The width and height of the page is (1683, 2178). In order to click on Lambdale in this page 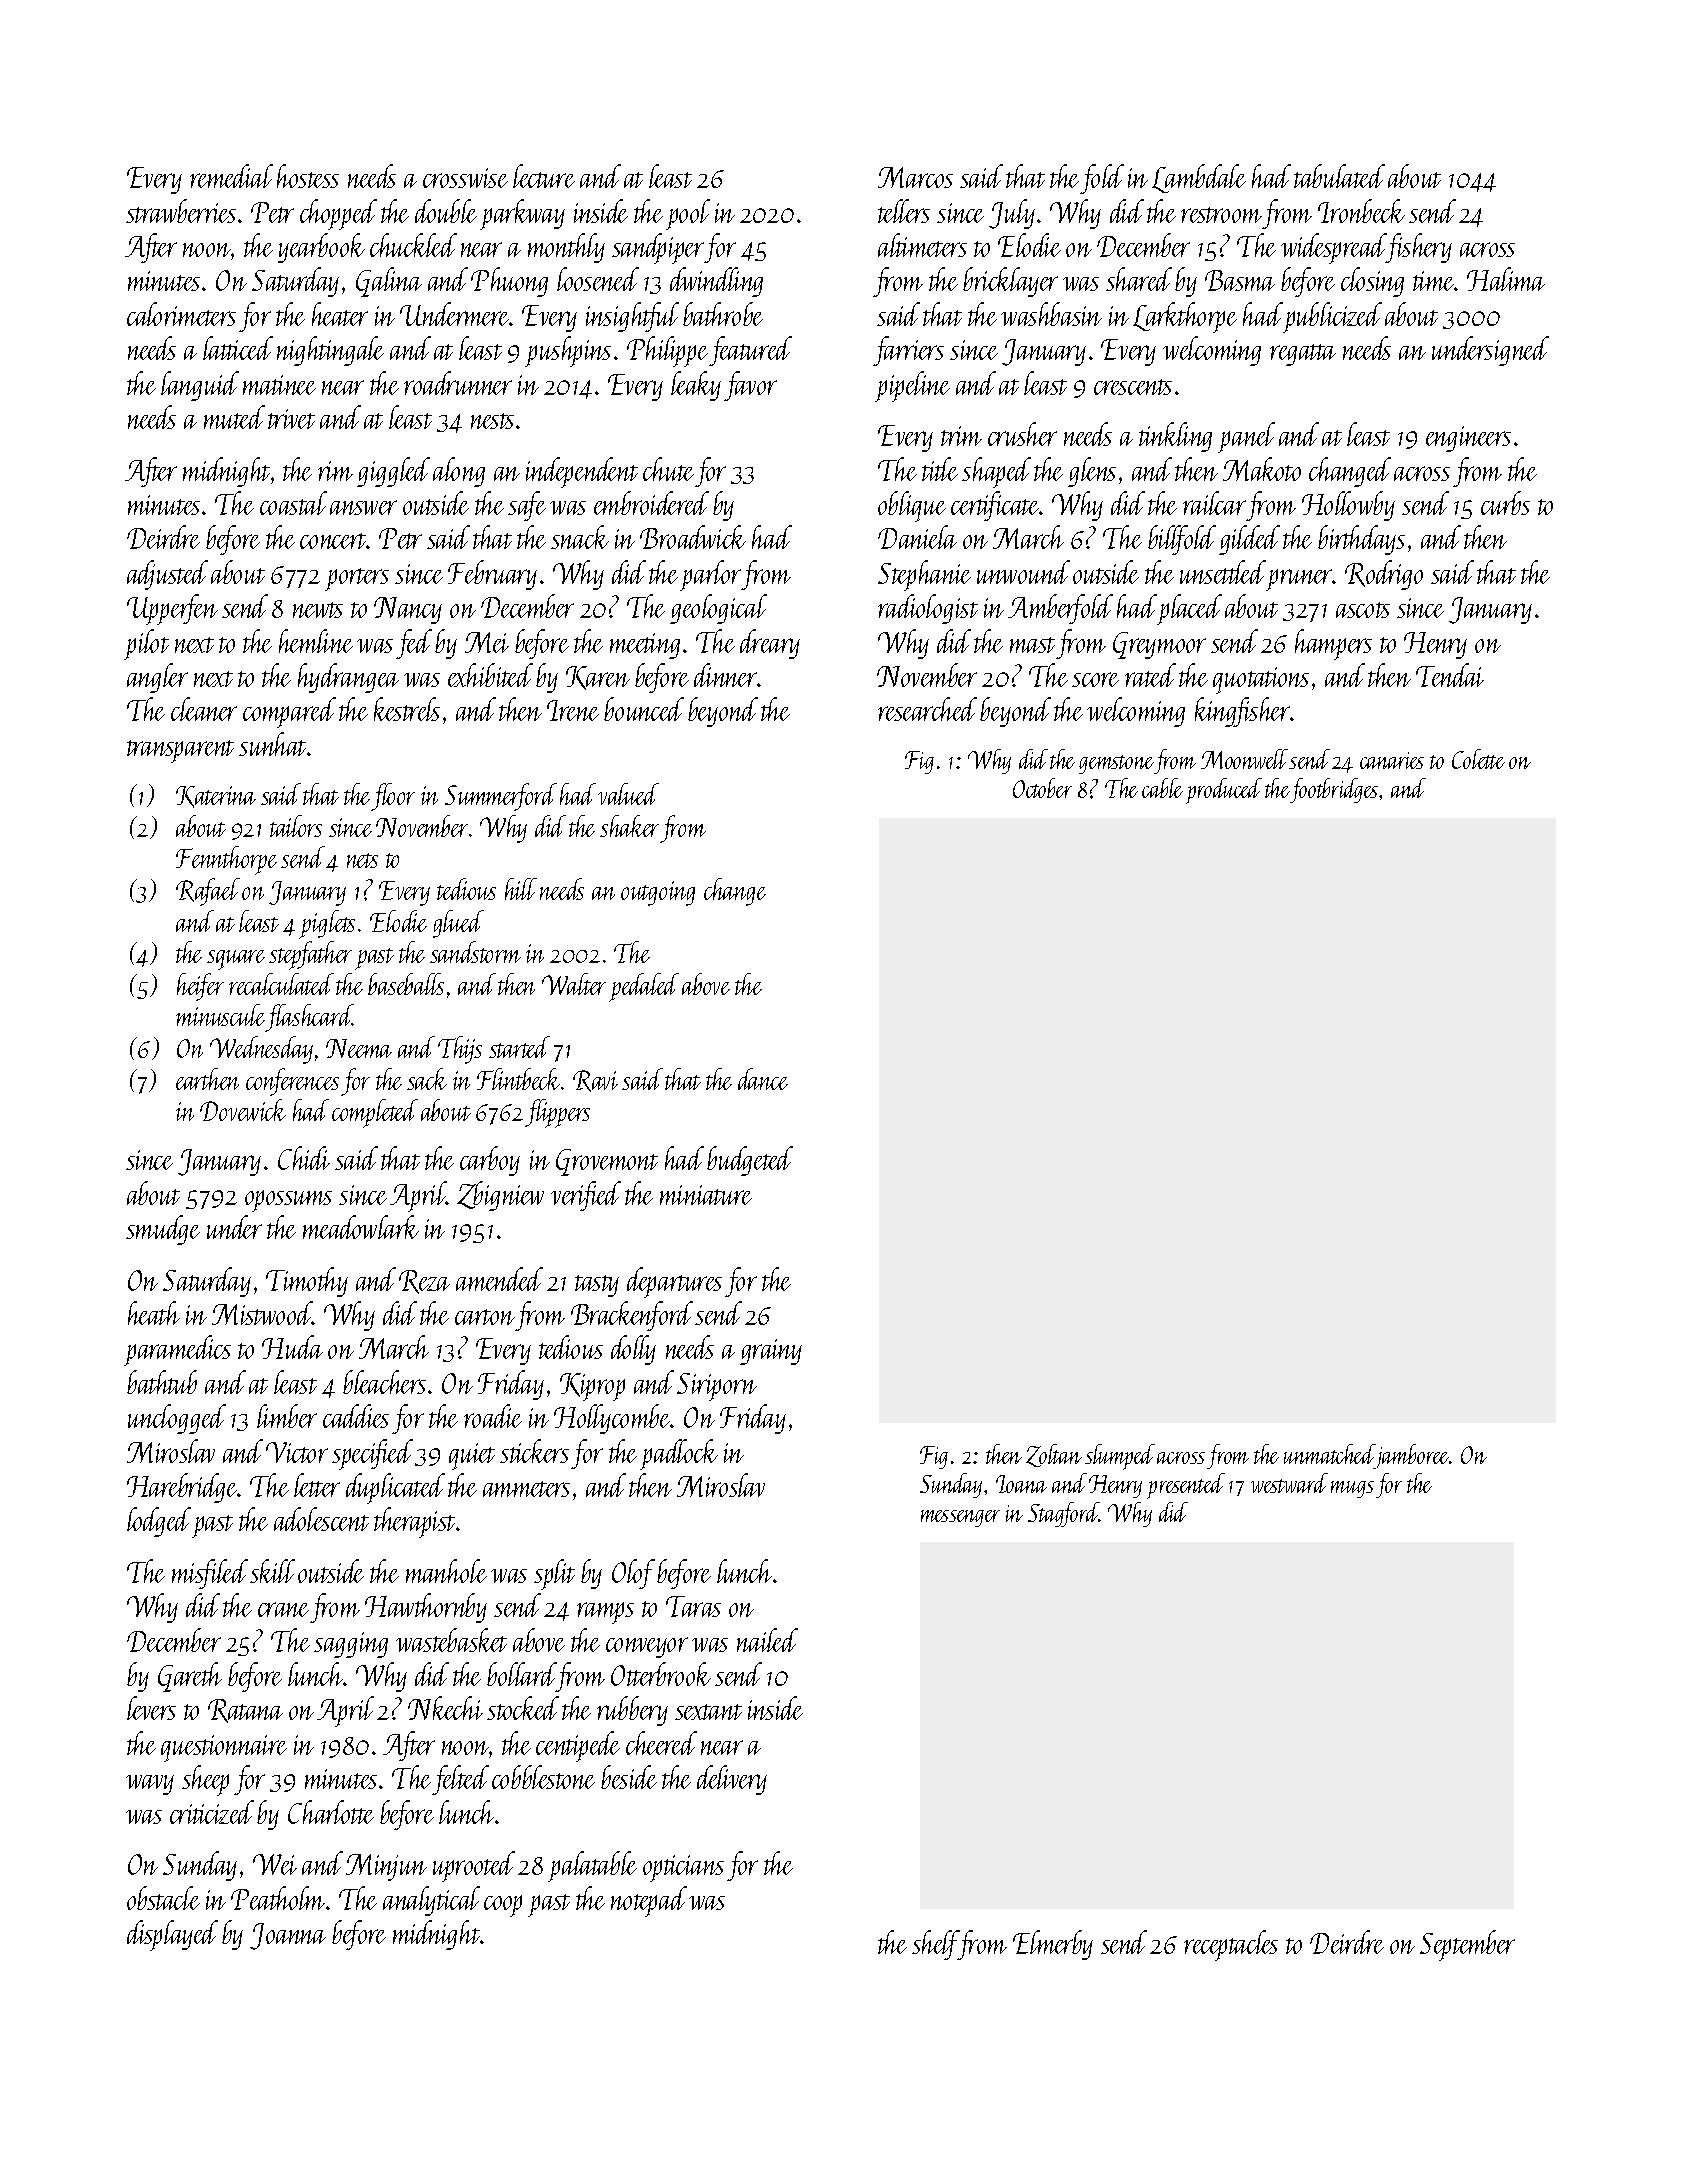, I will do `click(1199, 178)`.
